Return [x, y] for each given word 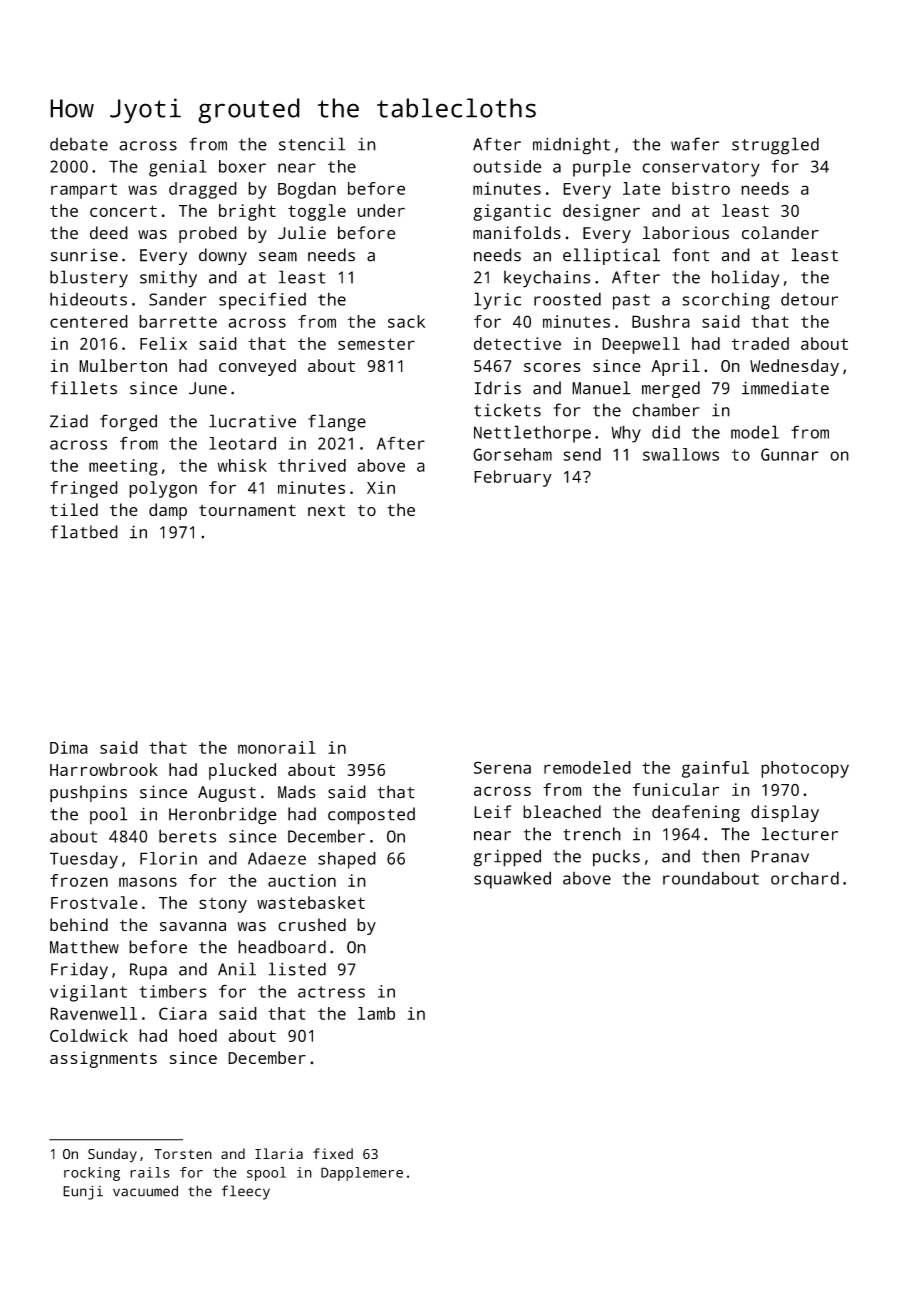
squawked [512, 880]
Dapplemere [362, 1174]
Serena [502, 767]
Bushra [661, 321]
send [582, 454]
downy [223, 256]
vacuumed [145, 1191]
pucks [616, 858]
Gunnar [790, 454]
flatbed [84, 532]
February [513, 478]
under [381, 210]
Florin [168, 858]
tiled [74, 510]
